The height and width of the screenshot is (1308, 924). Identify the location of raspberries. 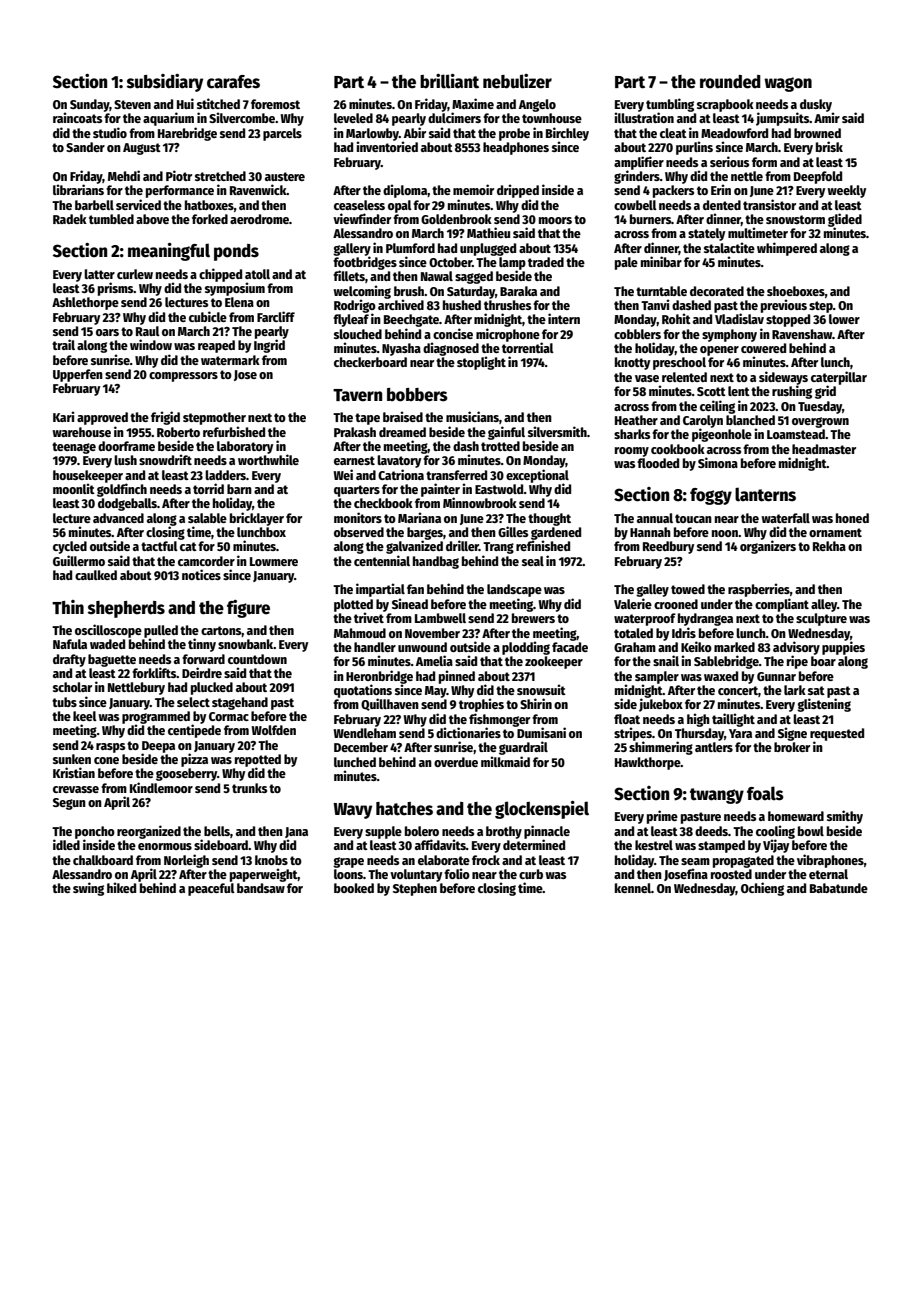
(759, 590).
